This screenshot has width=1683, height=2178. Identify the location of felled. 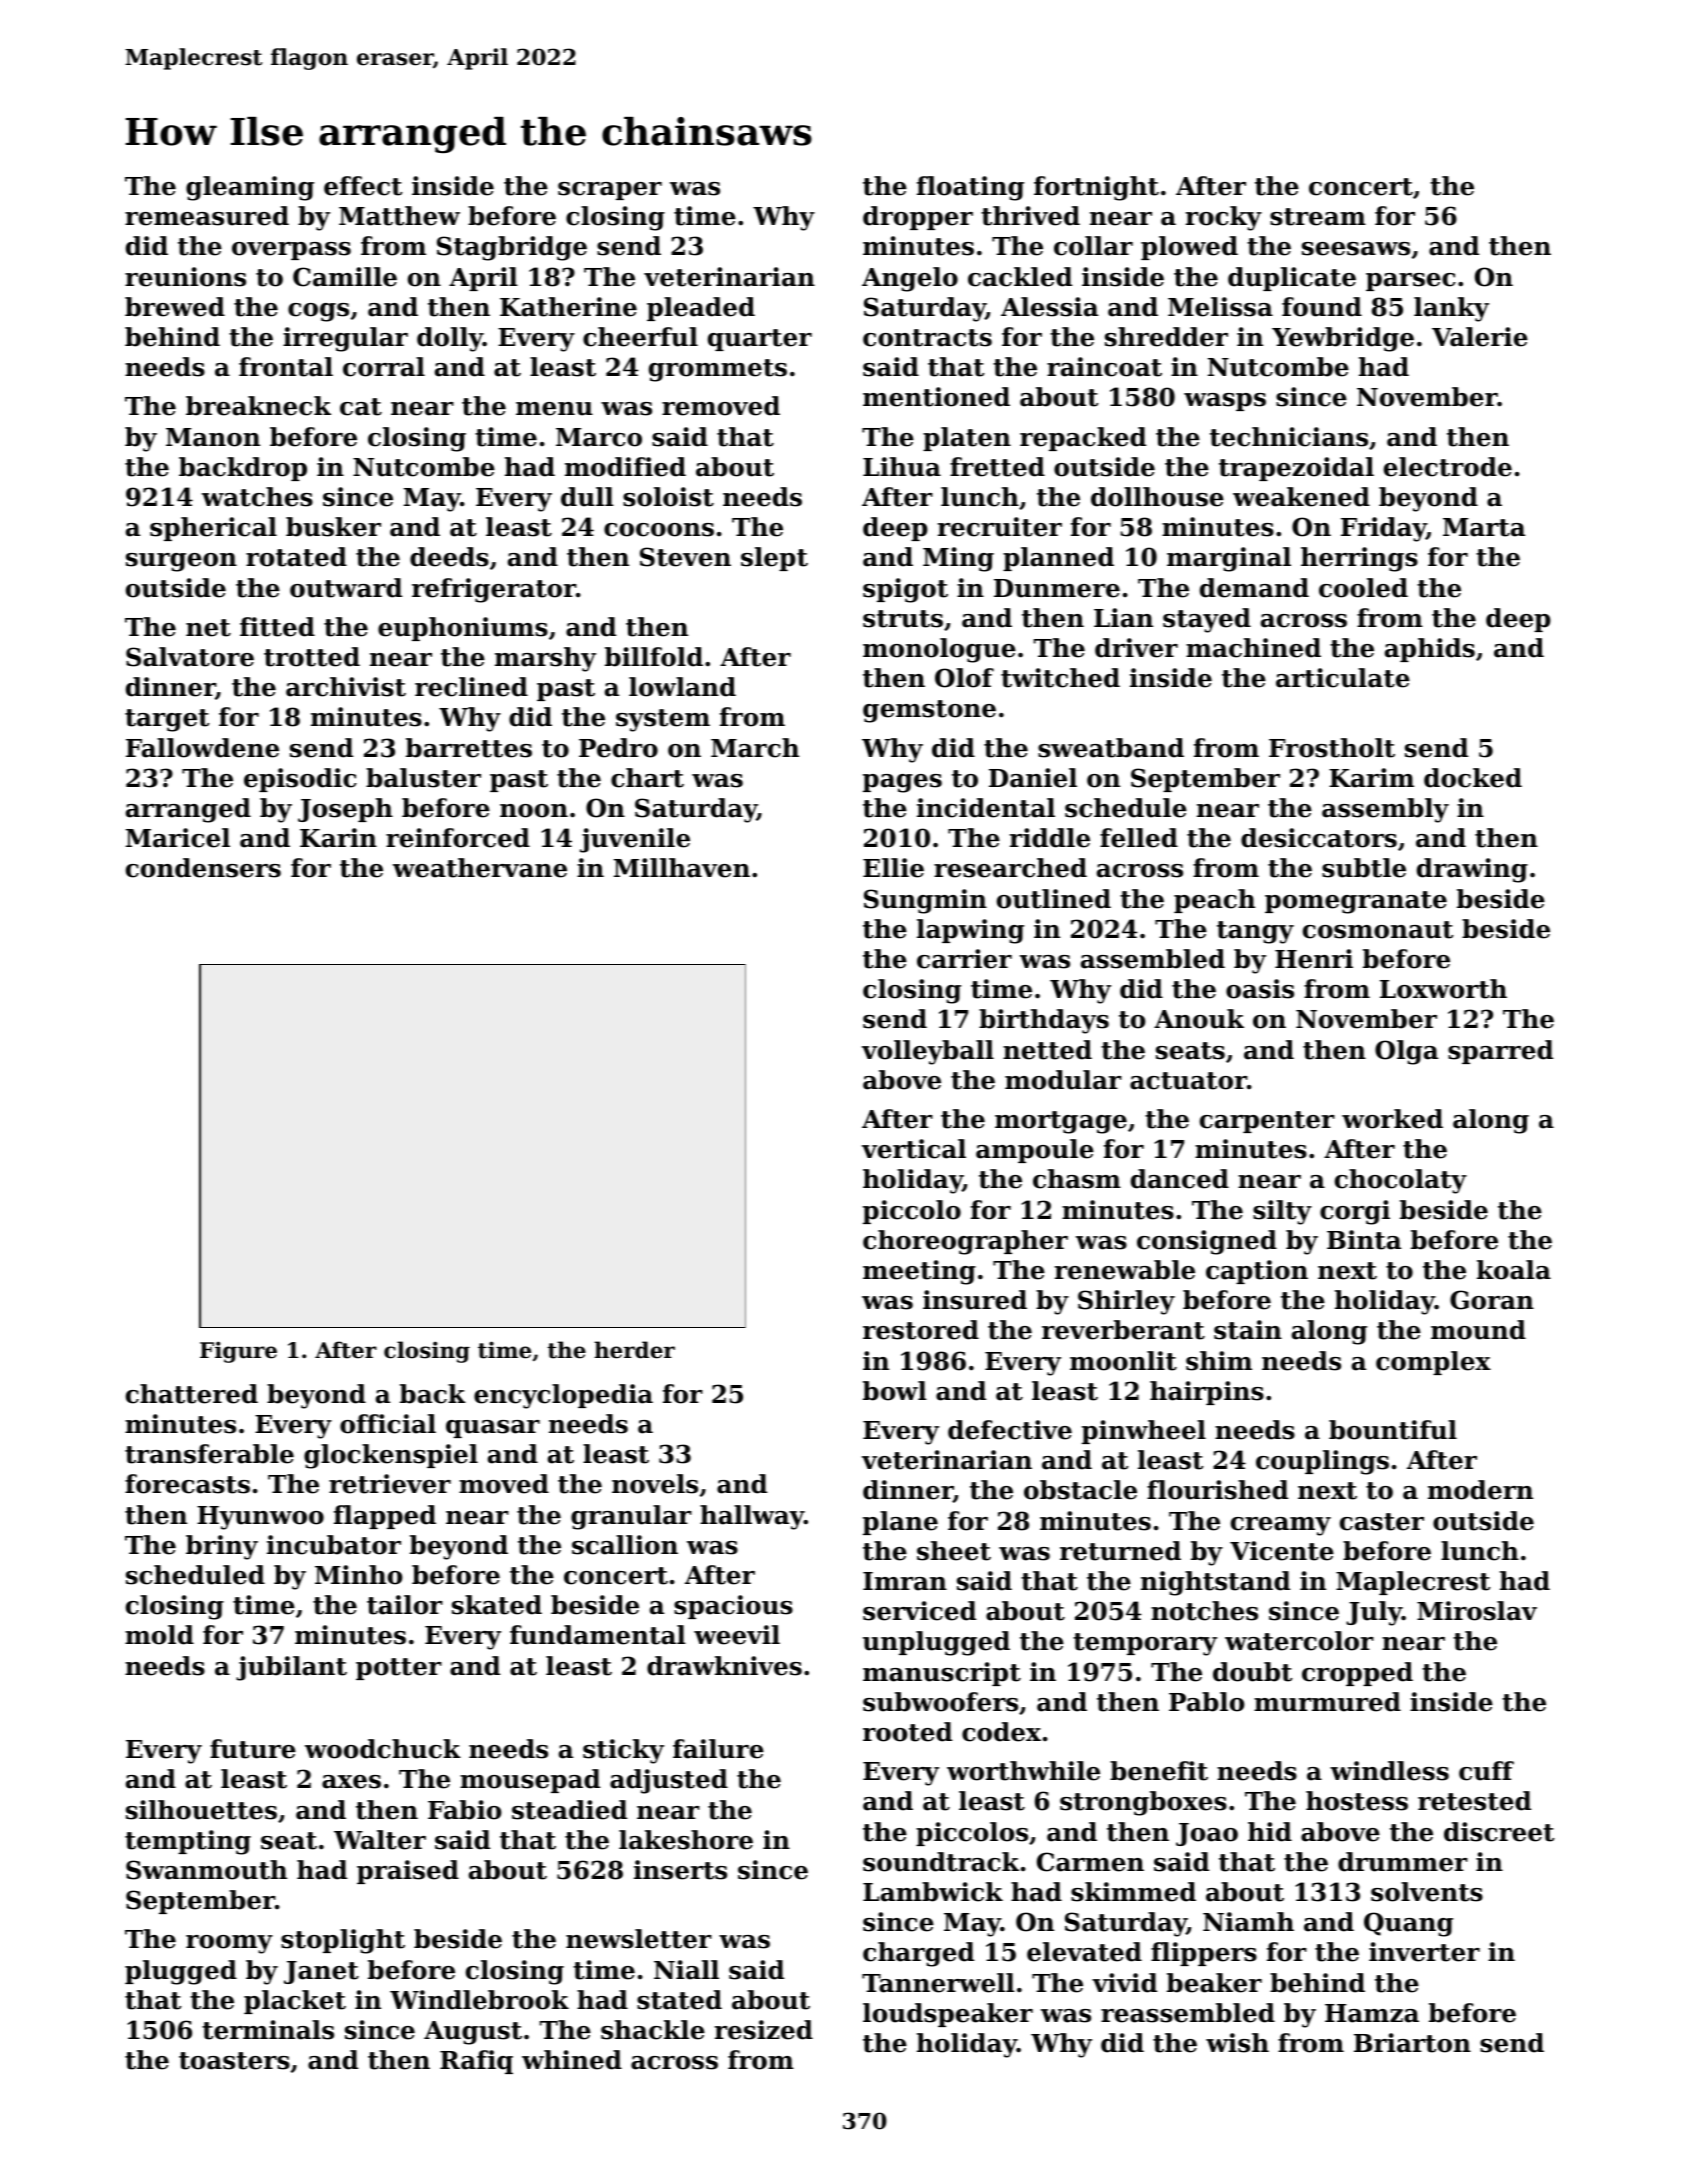
(1139, 838).
